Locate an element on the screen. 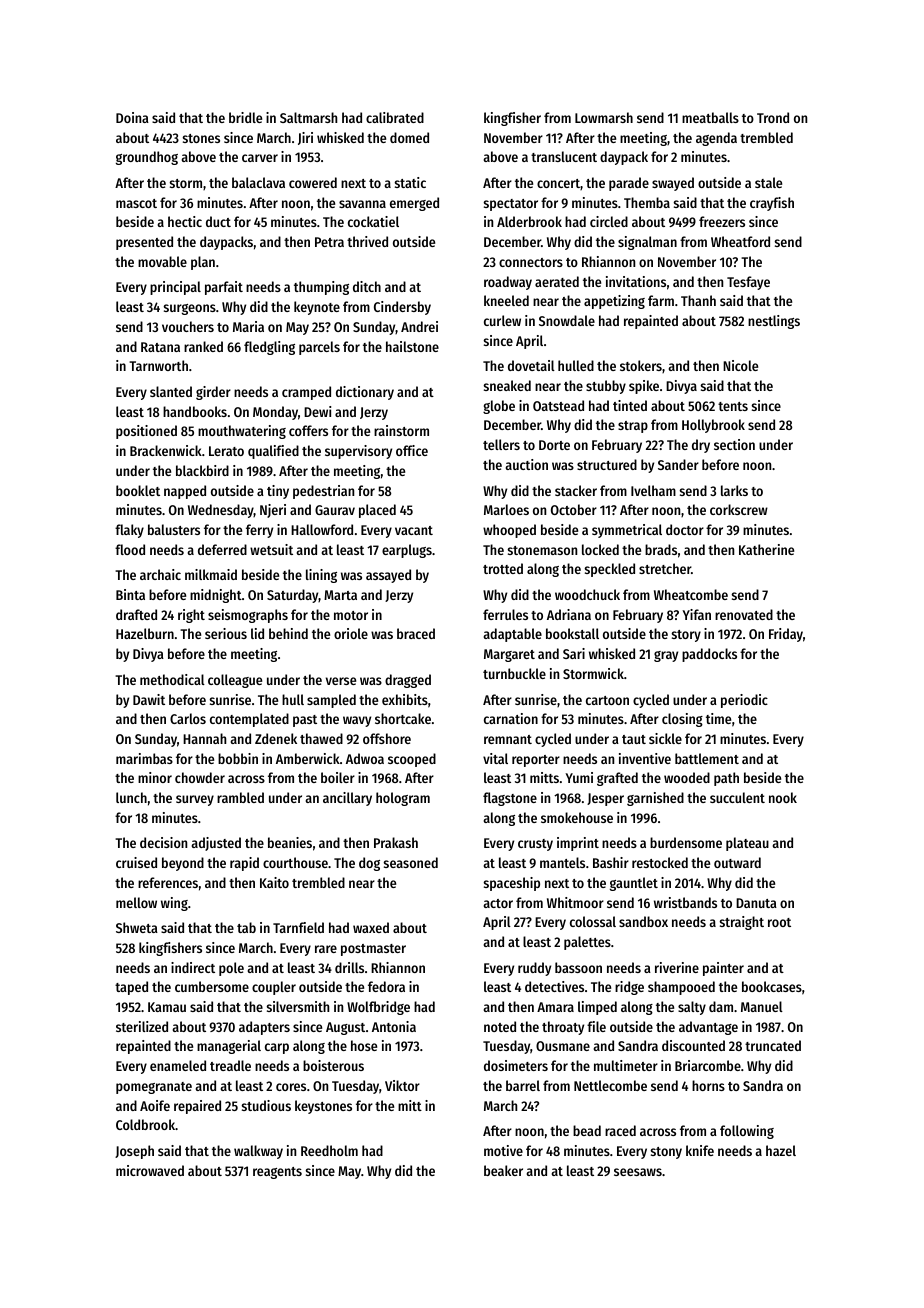  horns is located at coordinates (708, 1085).
